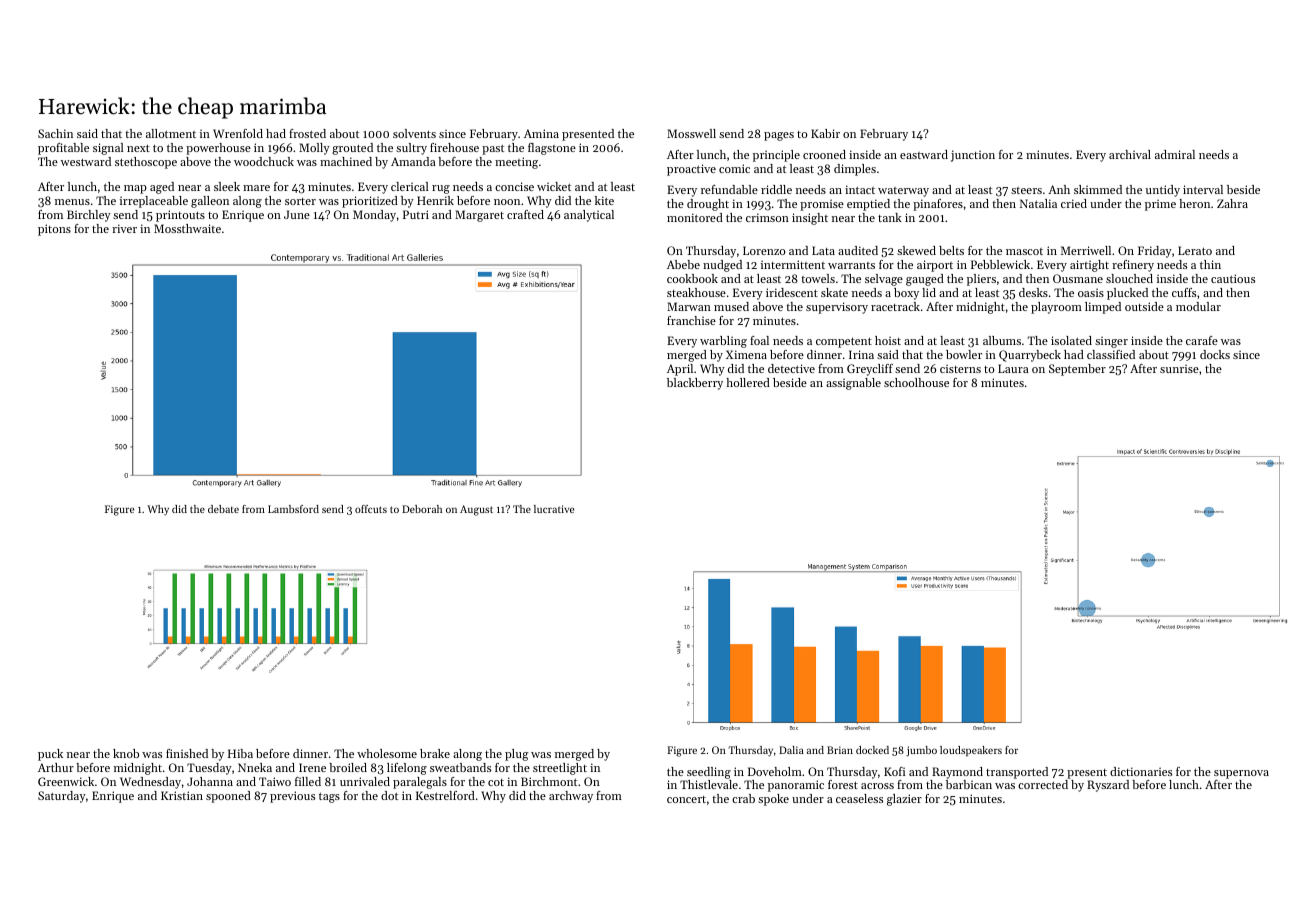 The width and height of the screenshot is (1308, 924). Describe the element at coordinates (916, 382) in the screenshot. I see `schoolhouse` at that location.
